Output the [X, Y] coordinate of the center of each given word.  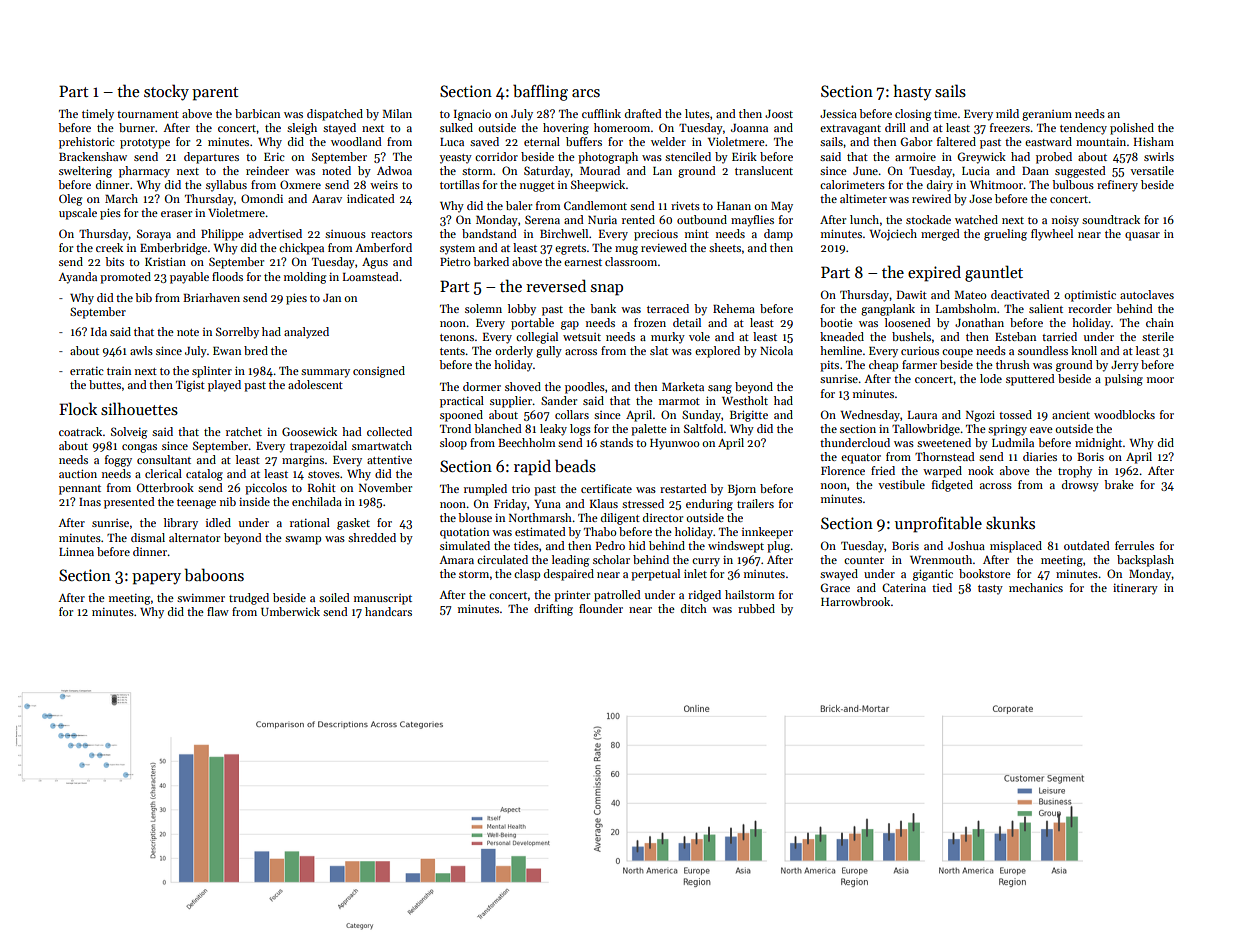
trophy [1075, 472]
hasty [912, 92]
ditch [694, 608]
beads [575, 466]
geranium [1047, 115]
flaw [218, 611]
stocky [166, 92]
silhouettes [139, 409]
